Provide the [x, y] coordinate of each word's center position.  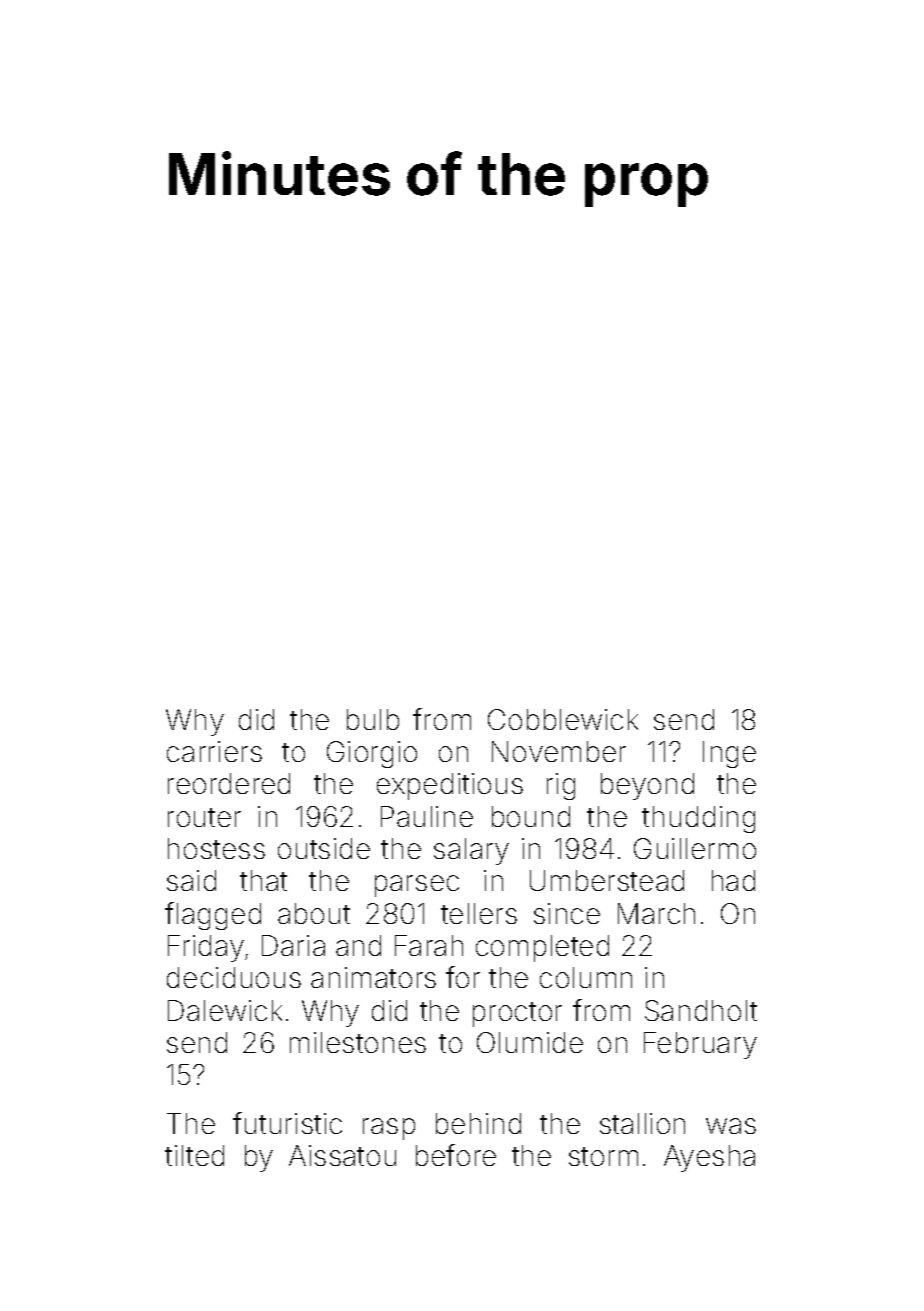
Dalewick [225, 1010]
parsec [417, 886]
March [656, 913]
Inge [729, 754]
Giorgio [372, 754]
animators [373, 977]
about [314, 913]
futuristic [287, 1123]
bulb [373, 719]
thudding [698, 819]
